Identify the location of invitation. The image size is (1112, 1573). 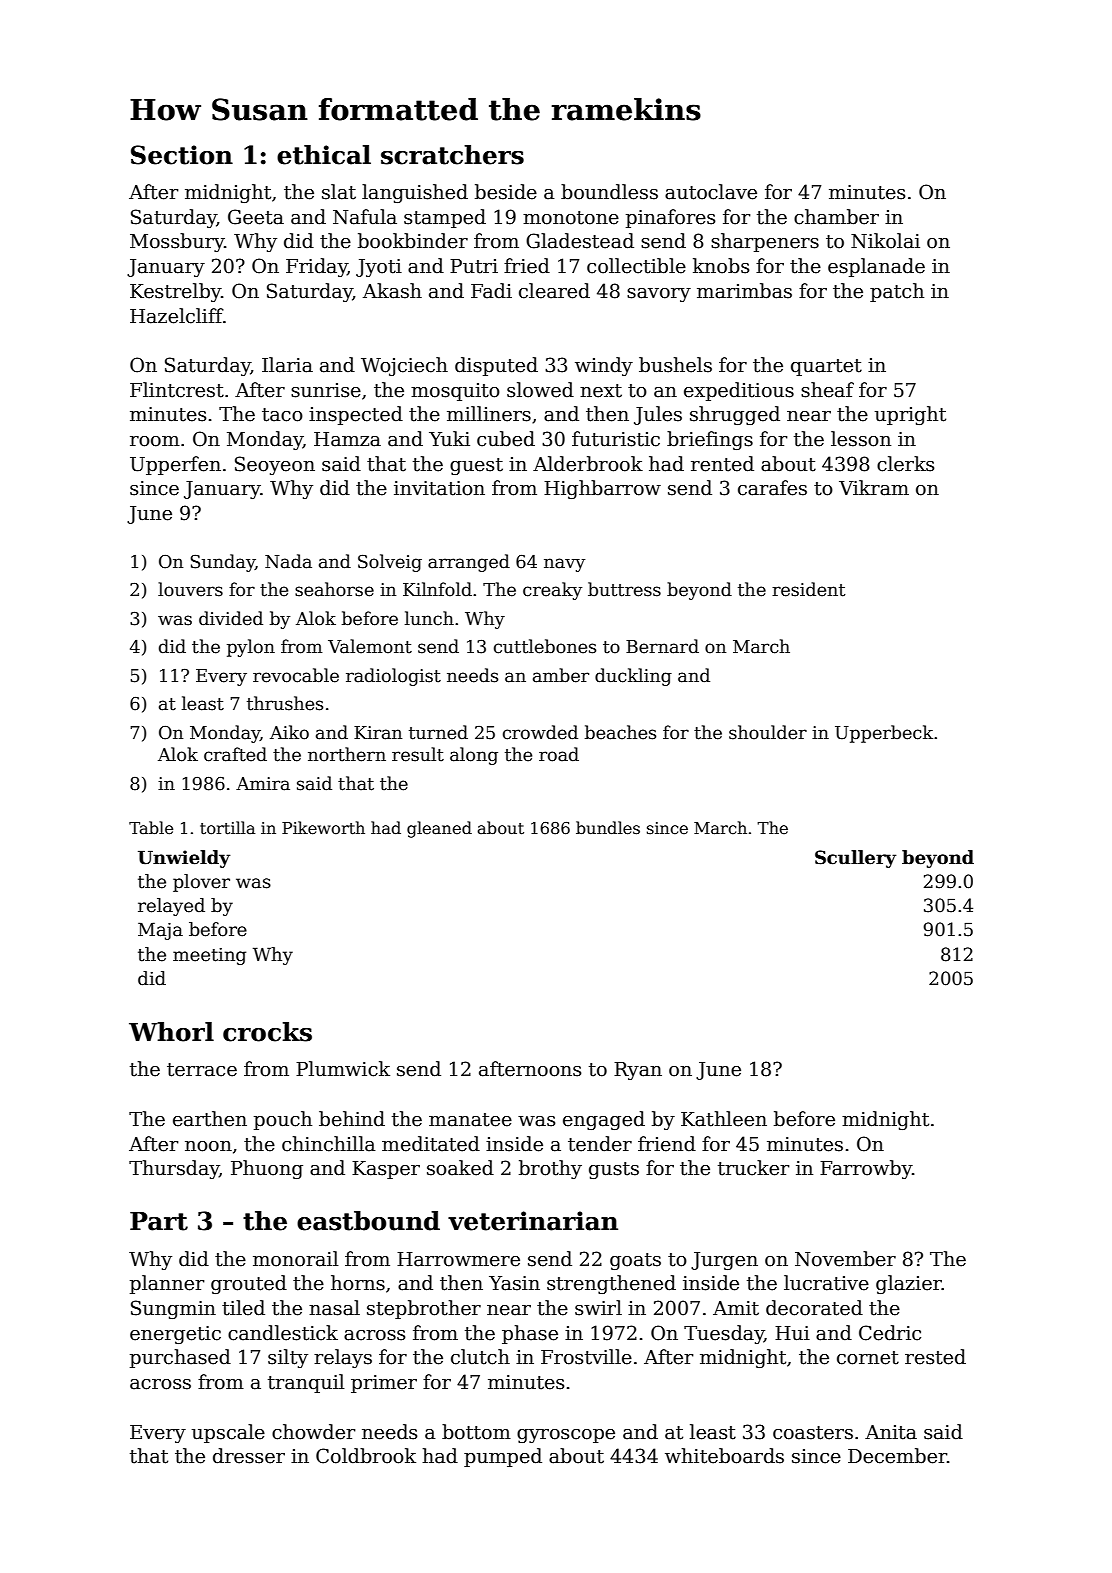
(439, 488).
